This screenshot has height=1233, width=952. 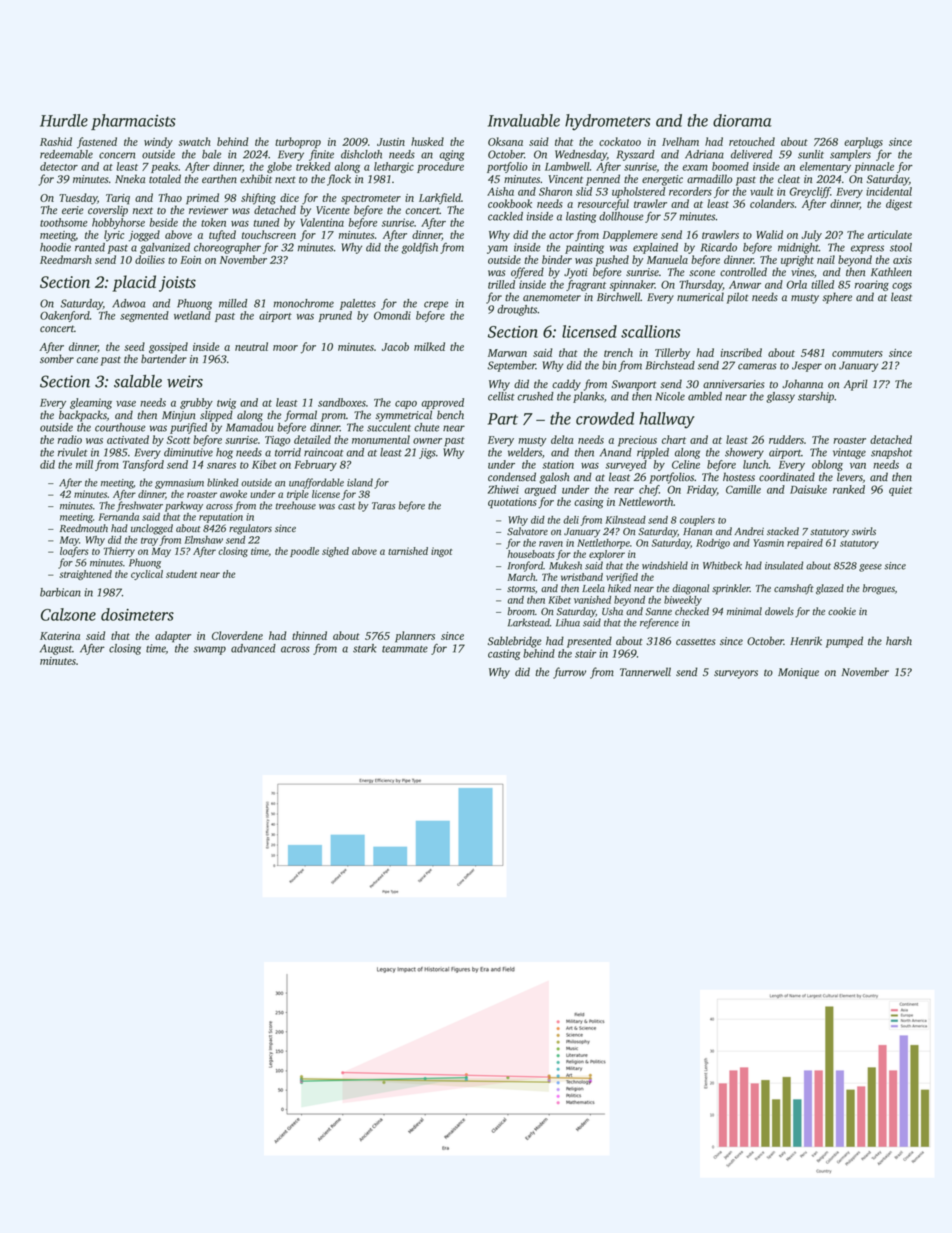 What do you see at coordinates (863, 143) in the screenshot?
I see `earplugs` at bounding box center [863, 143].
